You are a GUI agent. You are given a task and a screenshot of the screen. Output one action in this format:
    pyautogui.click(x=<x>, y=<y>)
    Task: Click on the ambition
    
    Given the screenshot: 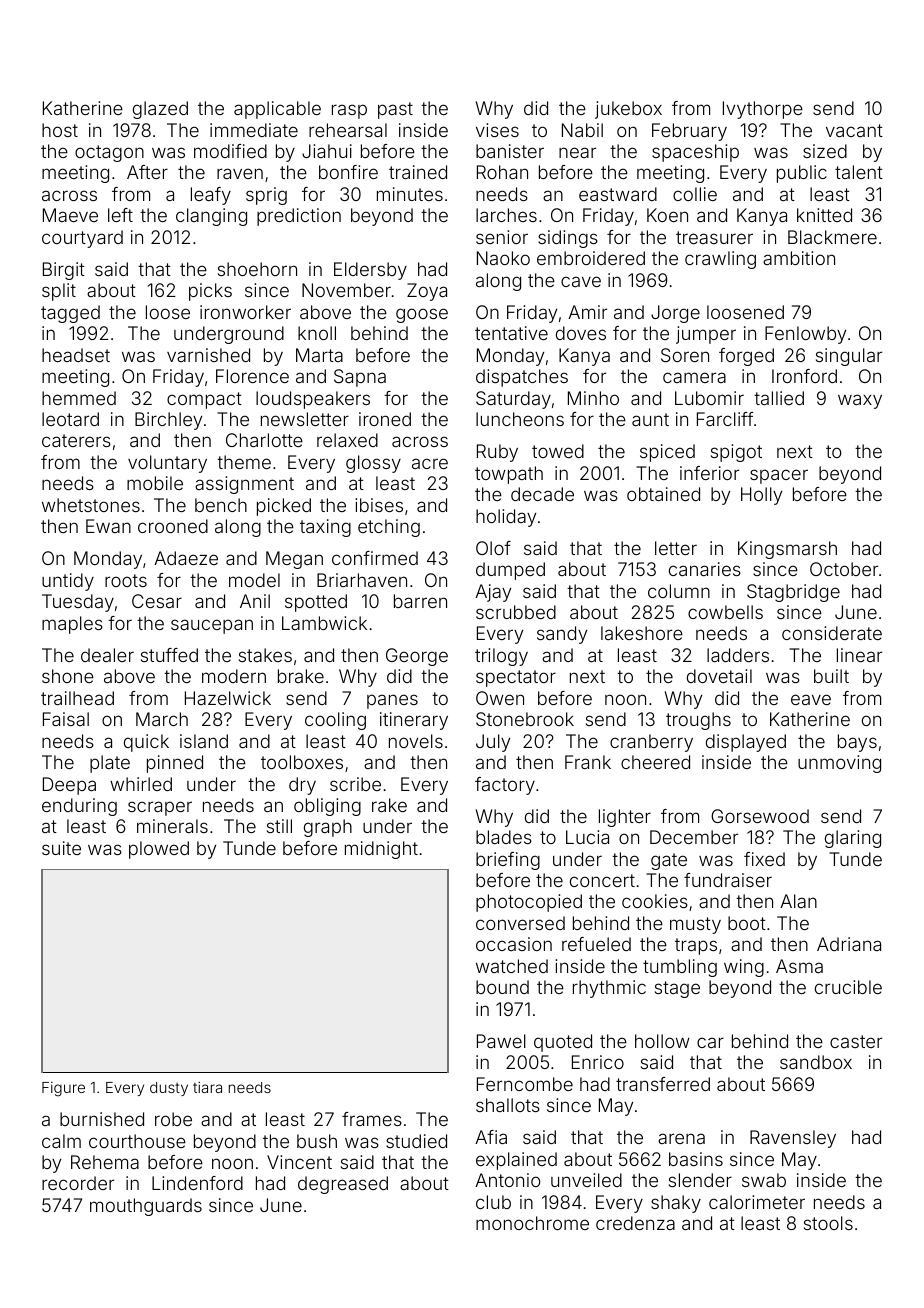 What is the action you would take?
    pyautogui.click(x=799, y=258)
